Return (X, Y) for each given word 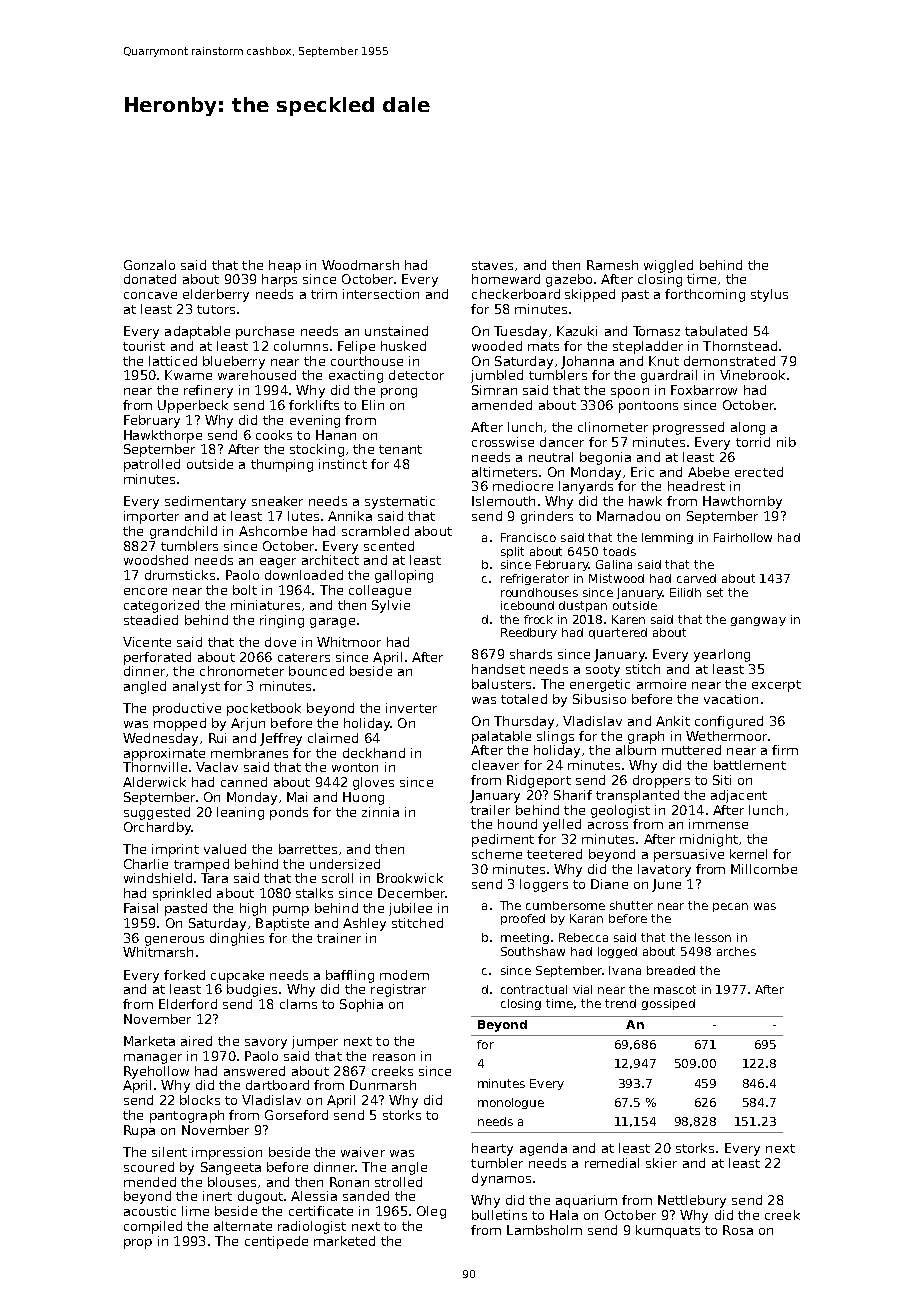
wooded (497, 346)
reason (394, 1057)
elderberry (216, 295)
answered (254, 1071)
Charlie (146, 864)
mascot (675, 989)
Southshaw (533, 951)
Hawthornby (742, 502)
